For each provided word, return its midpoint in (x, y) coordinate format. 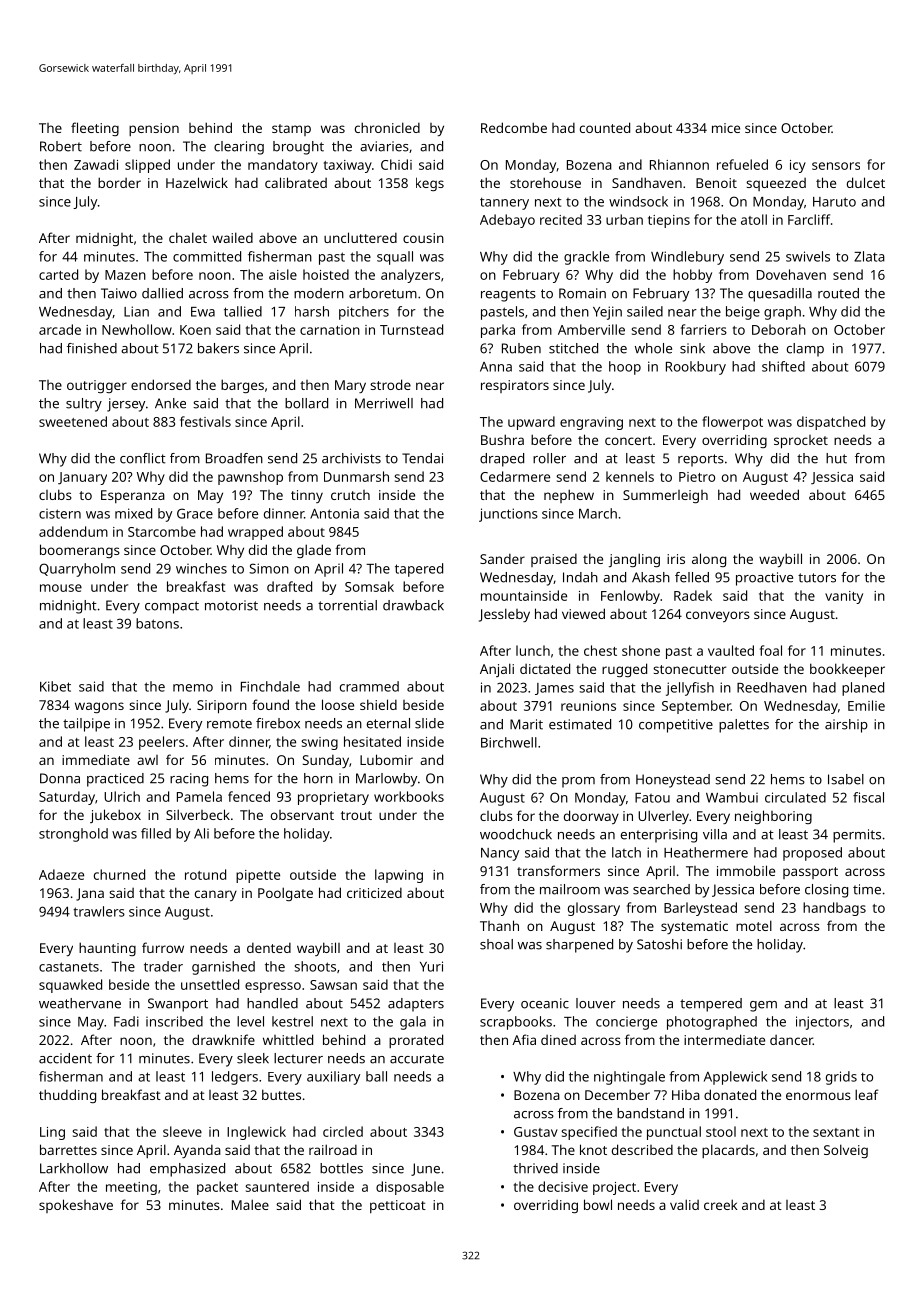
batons (157, 623)
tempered (711, 1005)
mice (726, 128)
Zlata (869, 256)
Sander (502, 559)
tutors (817, 578)
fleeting (95, 129)
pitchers (364, 313)
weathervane (80, 1003)
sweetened (73, 421)
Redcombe (514, 127)
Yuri (431, 966)
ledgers (235, 1078)
